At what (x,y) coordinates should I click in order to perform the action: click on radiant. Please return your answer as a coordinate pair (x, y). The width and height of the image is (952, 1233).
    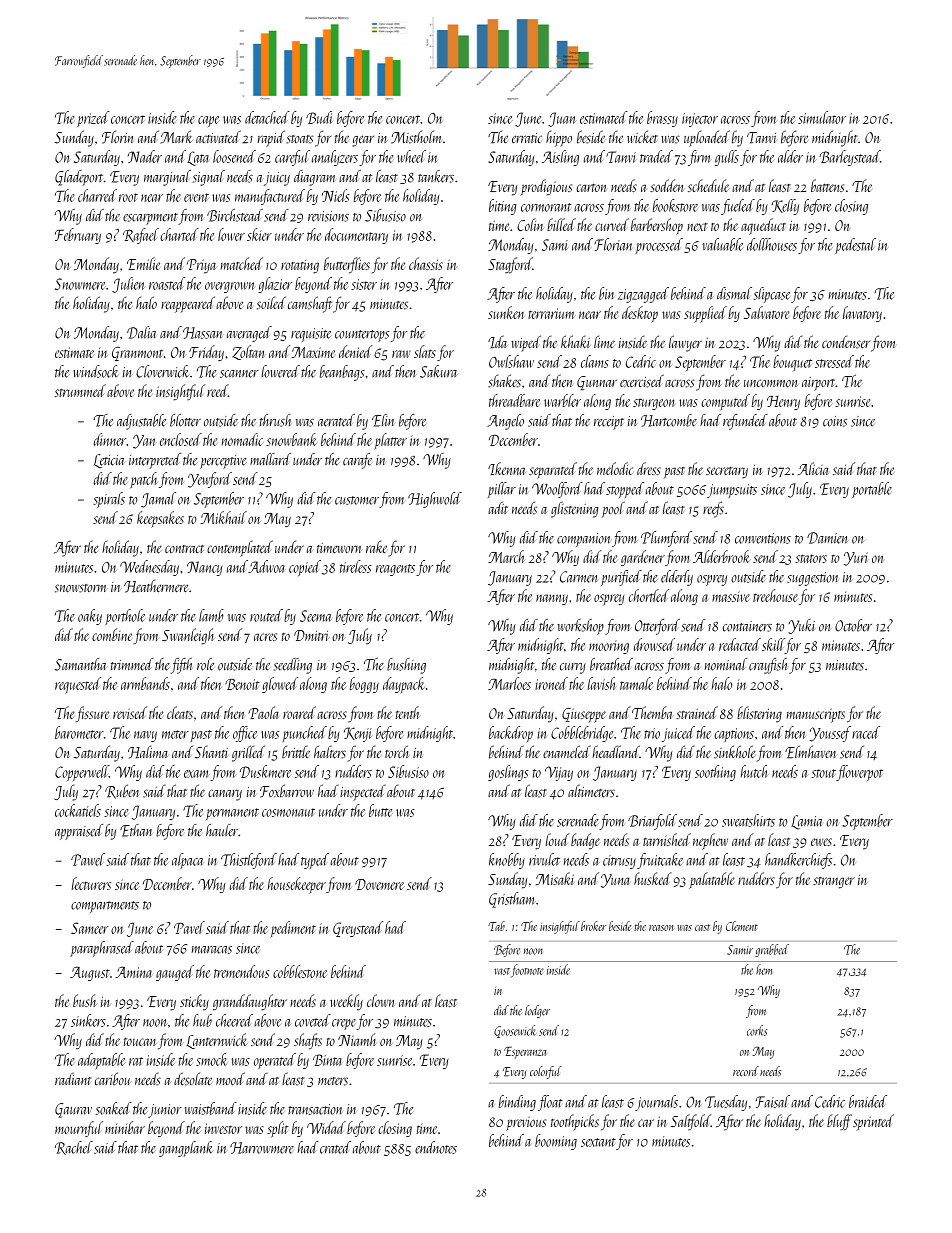
    Looking at the image, I should click on (73, 1078).
